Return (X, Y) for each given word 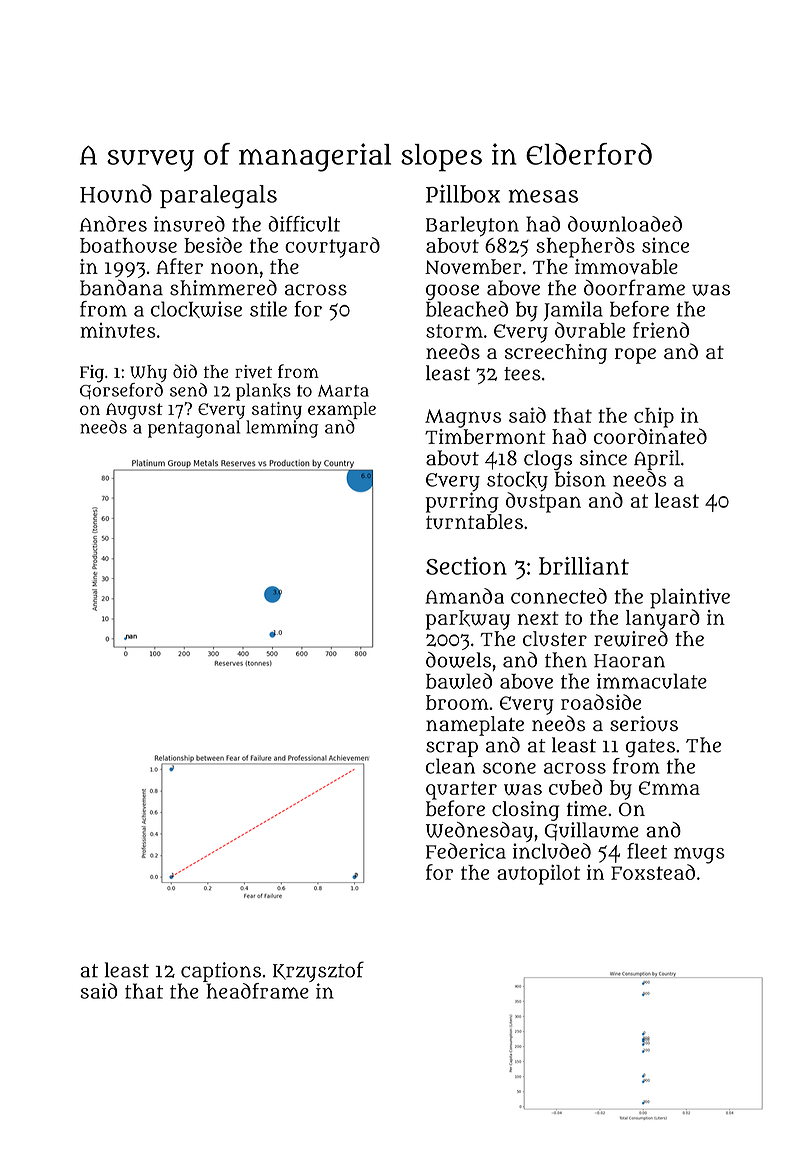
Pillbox (463, 194)
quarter (461, 790)
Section (466, 566)
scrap (452, 749)
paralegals (218, 197)
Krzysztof (318, 971)
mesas (543, 196)
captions (221, 972)
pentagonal (194, 429)
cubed (575, 787)
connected (559, 596)
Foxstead (653, 872)
